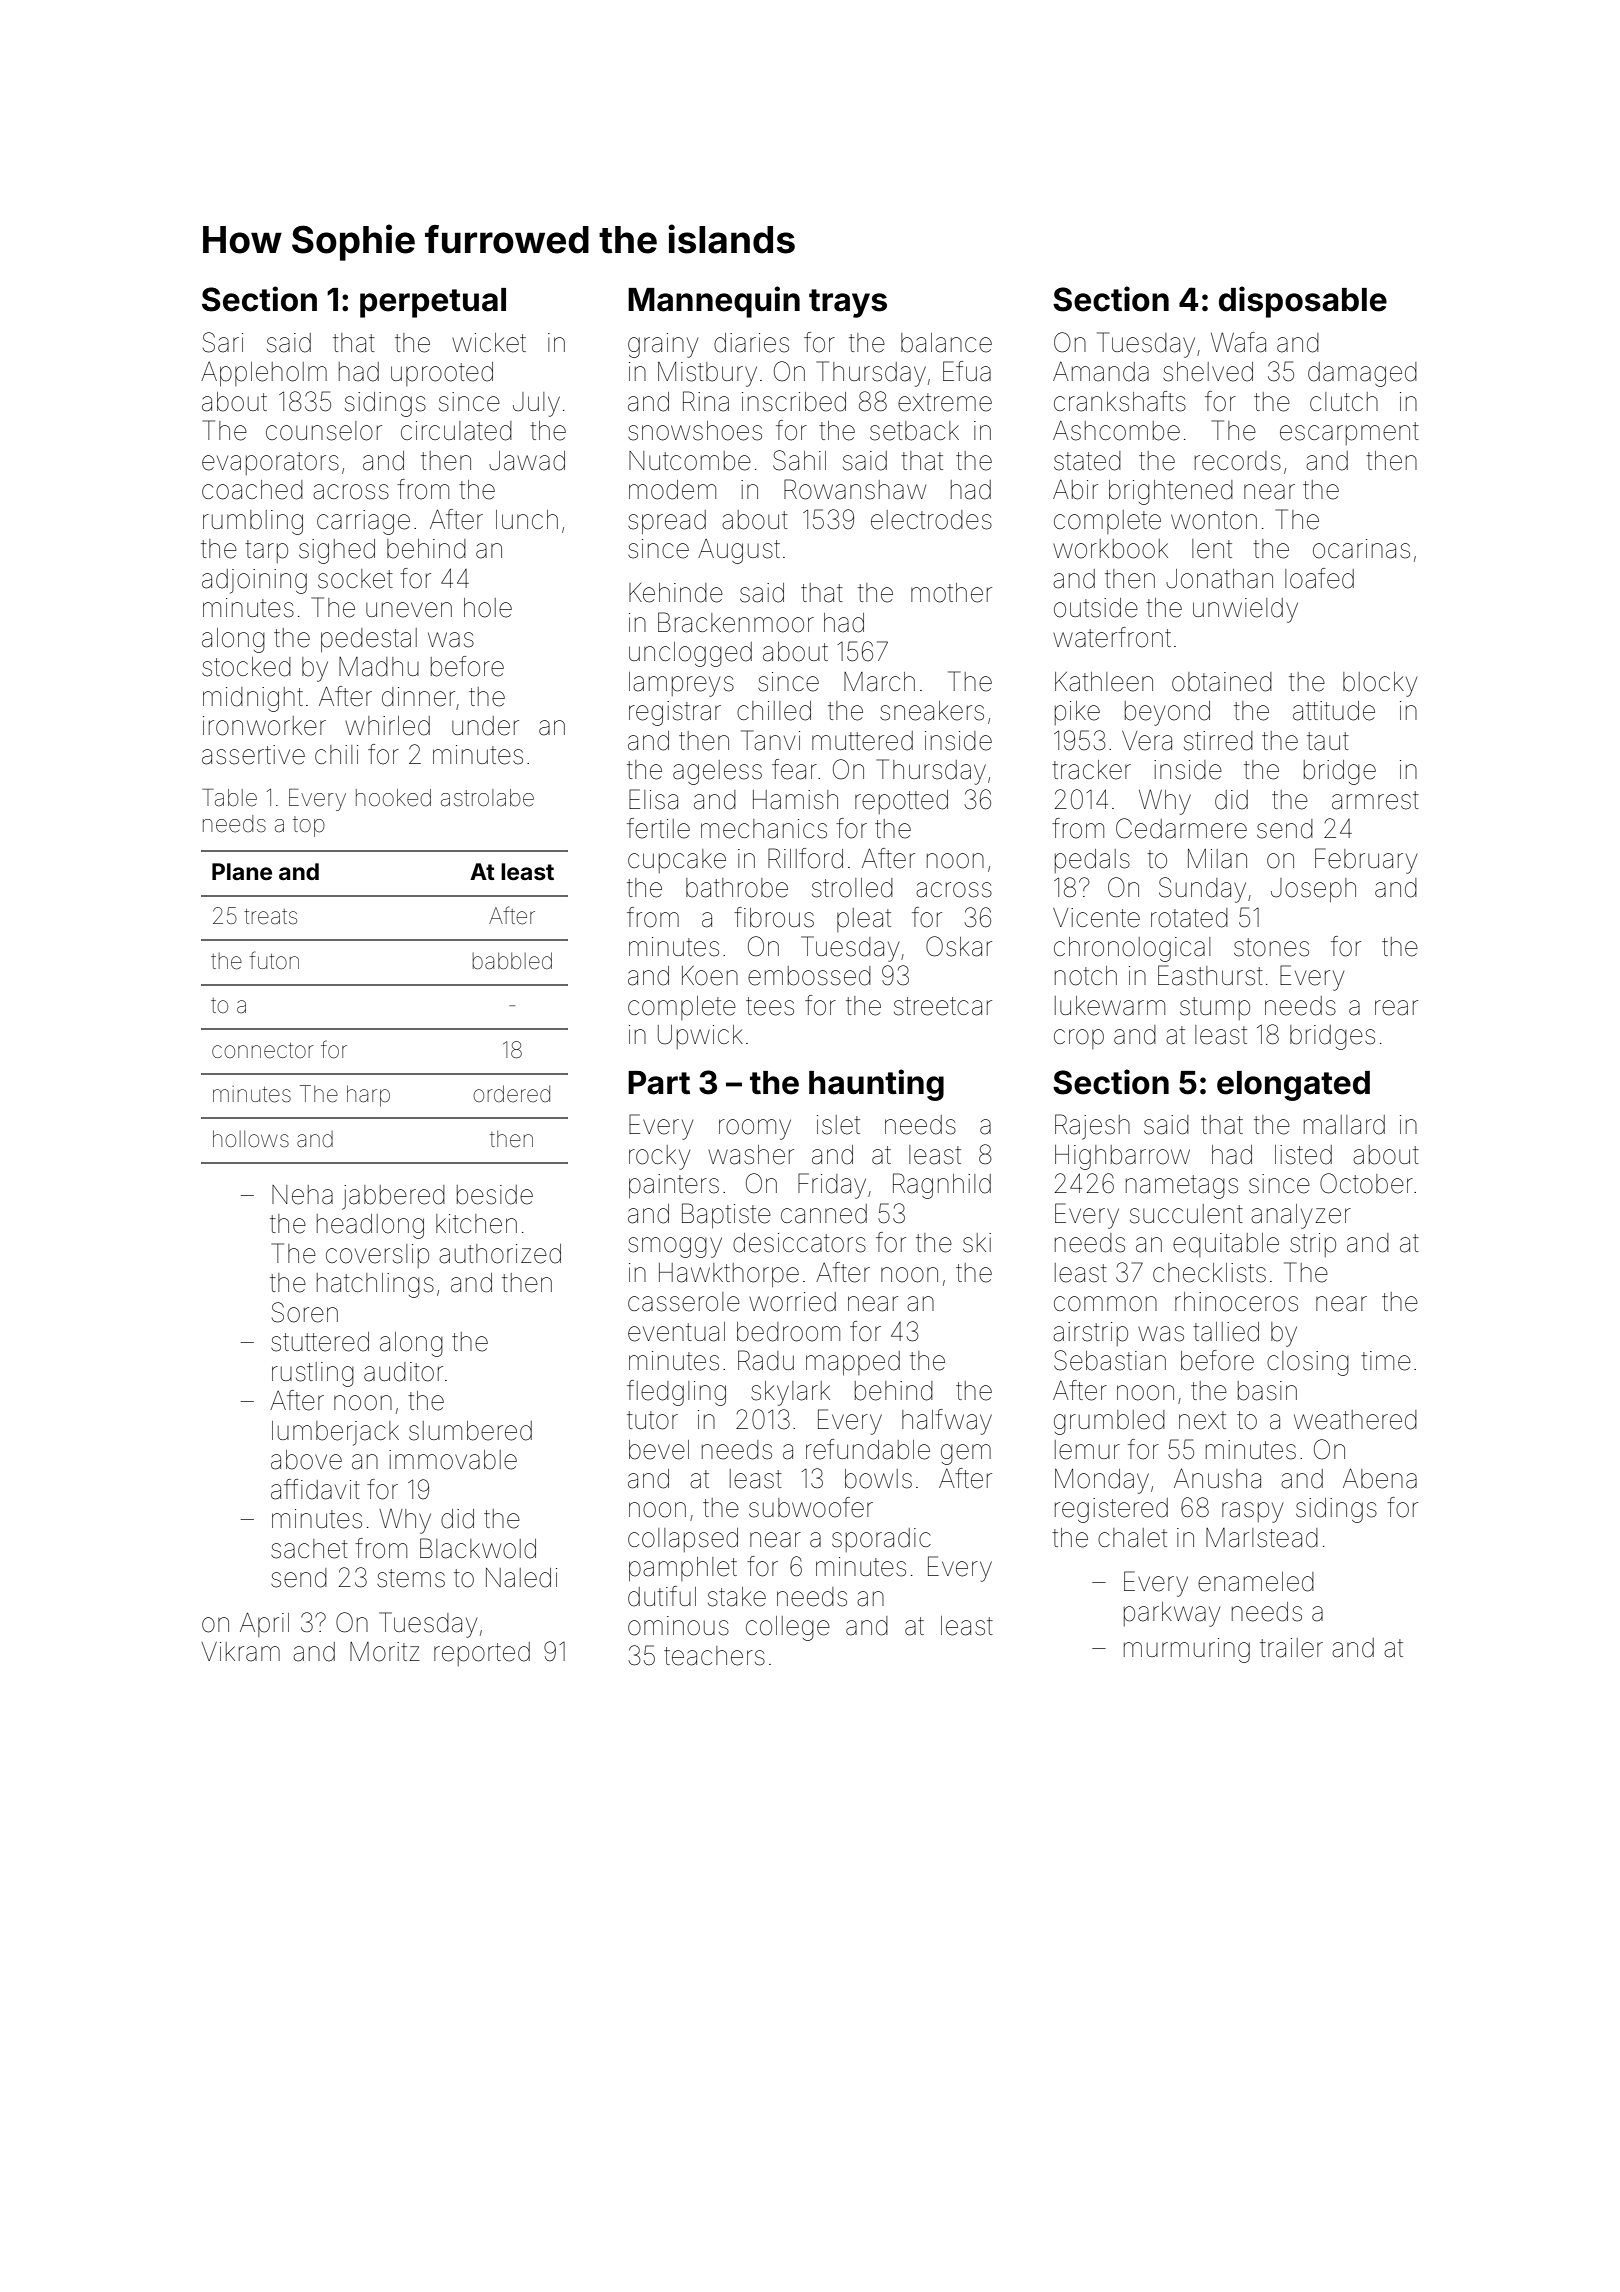 The height and width of the page is (2292, 1620). What do you see at coordinates (1077, 713) in the page?
I see `pike` at bounding box center [1077, 713].
